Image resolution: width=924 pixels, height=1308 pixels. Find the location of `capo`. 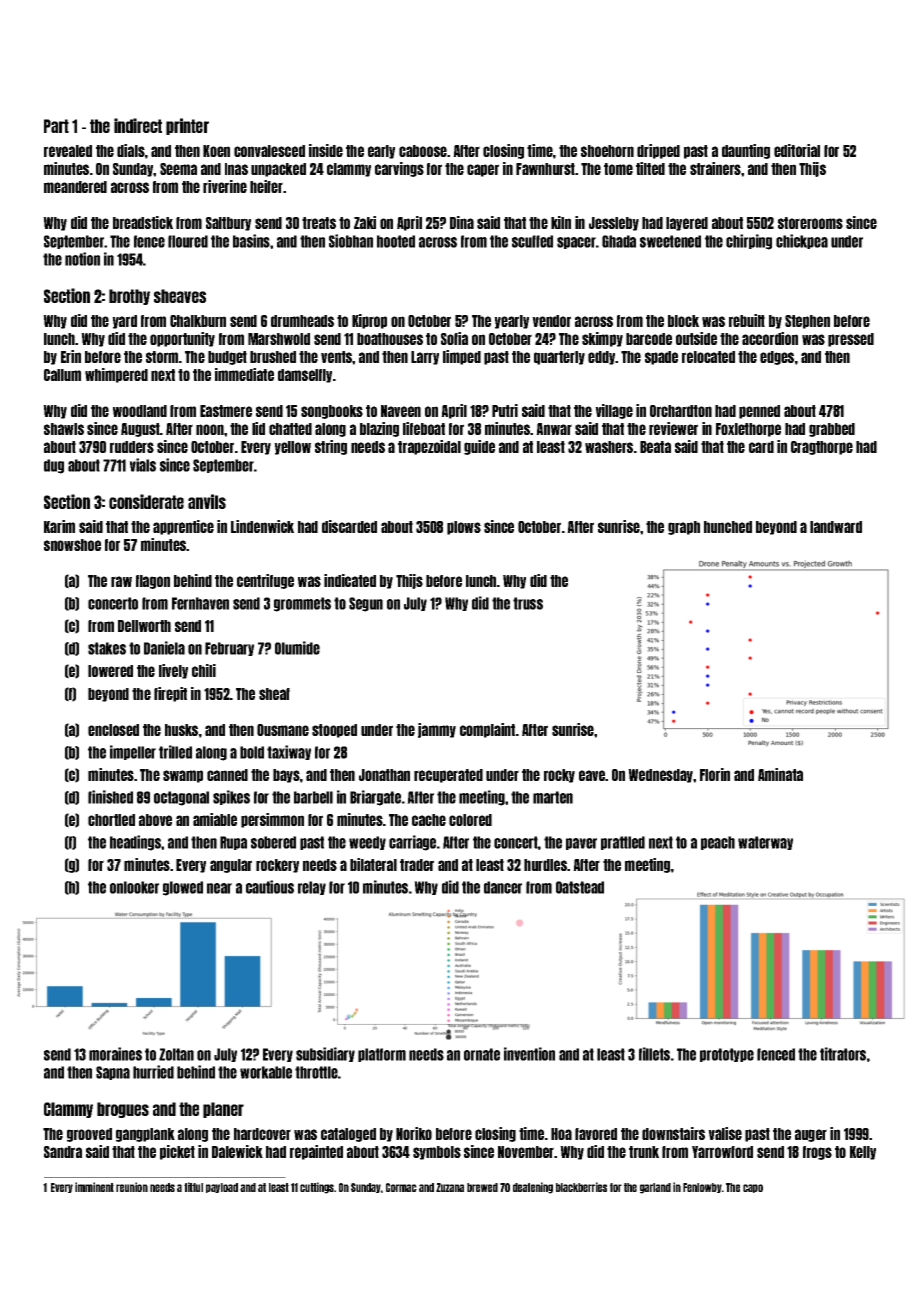

capo is located at coordinates (753, 1188).
